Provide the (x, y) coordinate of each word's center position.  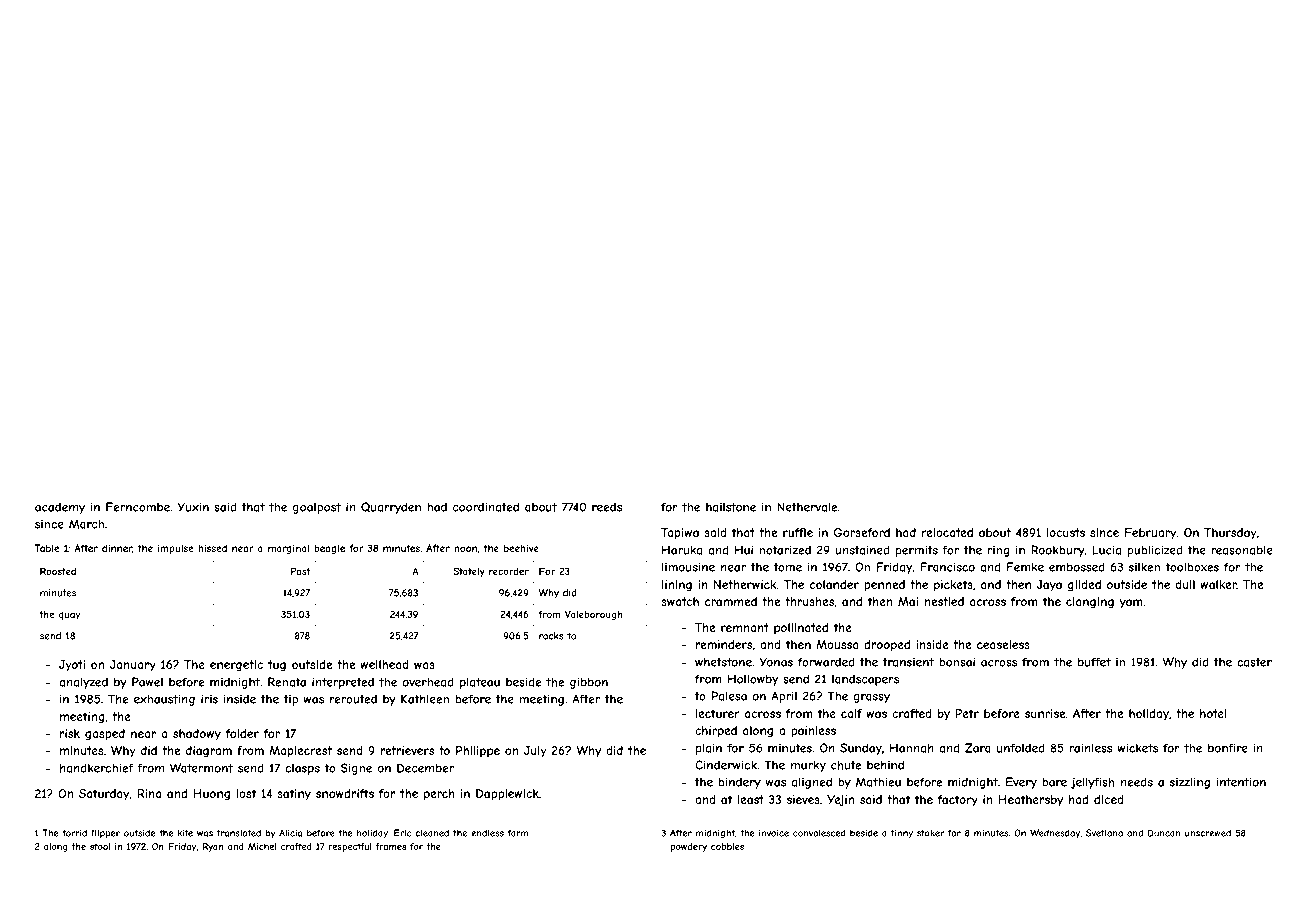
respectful (350, 847)
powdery (688, 847)
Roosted (58, 571)
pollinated (801, 628)
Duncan (1164, 833)
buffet (1094, 662)
